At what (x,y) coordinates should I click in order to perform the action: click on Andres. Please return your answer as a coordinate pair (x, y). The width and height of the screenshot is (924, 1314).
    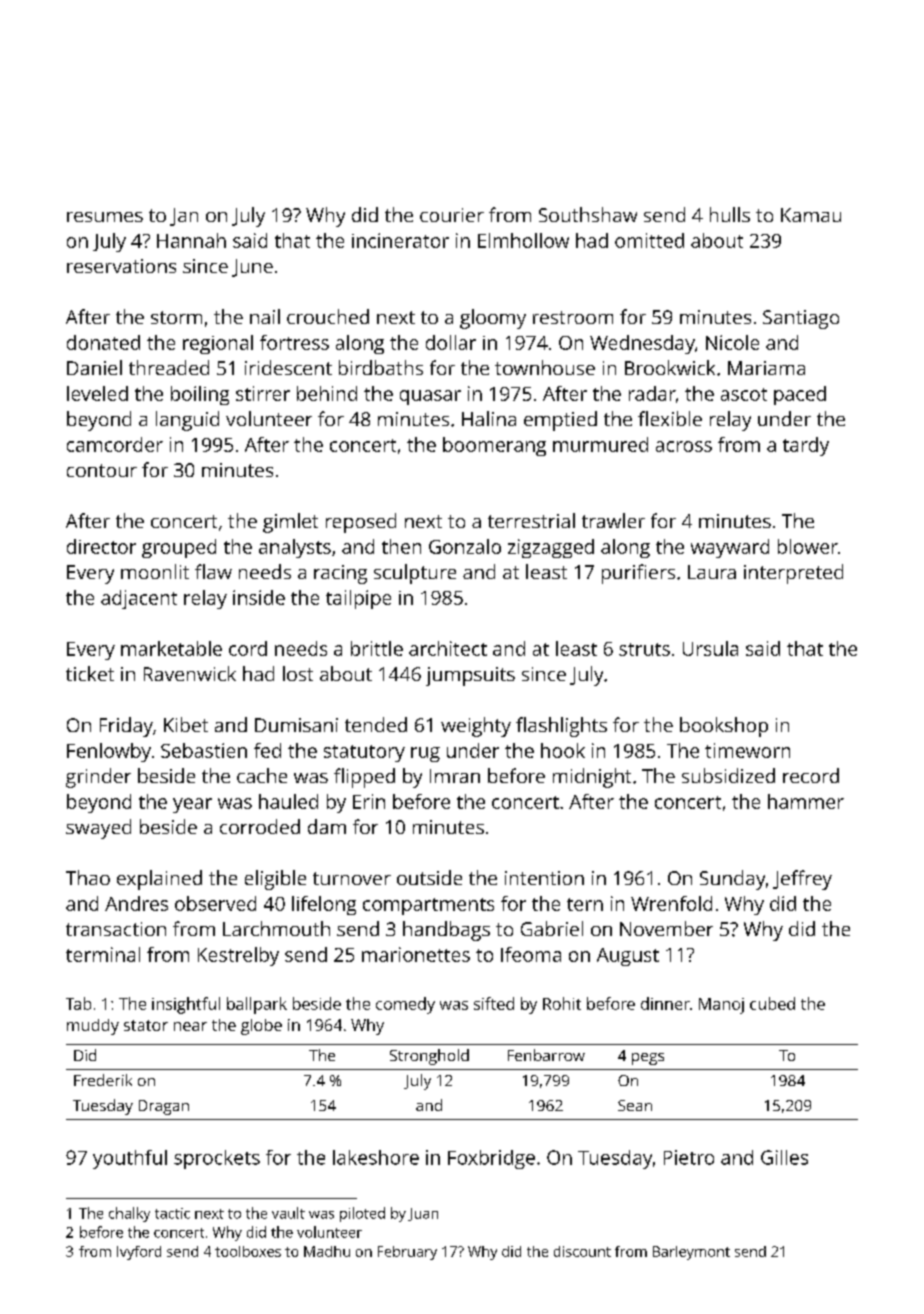
    Looking at the image, I should click on (136, 903).
